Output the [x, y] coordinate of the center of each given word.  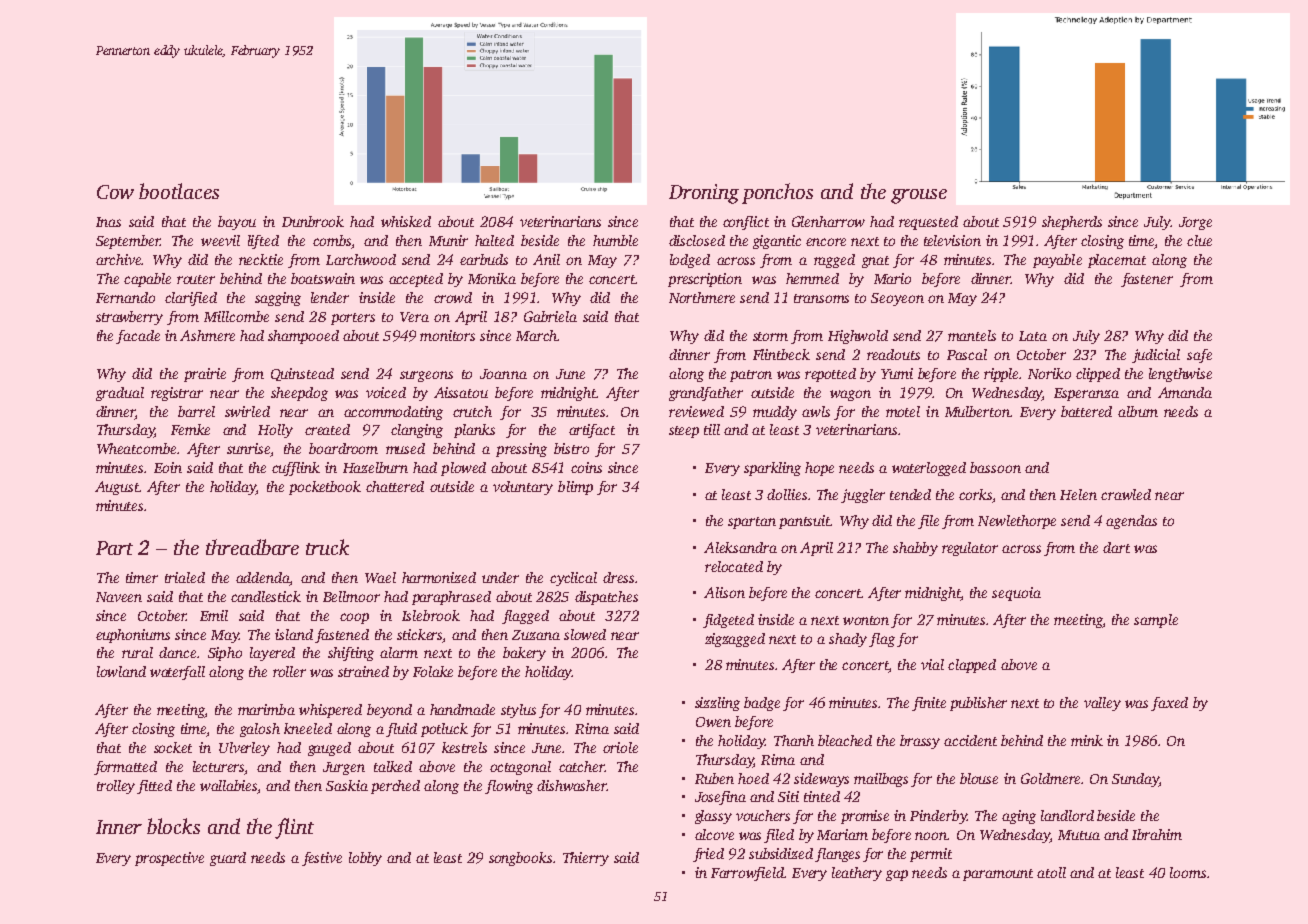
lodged [690, 261]
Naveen [119, 597]
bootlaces [179, 191]
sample [1156, 621]
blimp [575, 488]
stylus [518, 711]
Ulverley [244, 749]
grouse [919, 196]
